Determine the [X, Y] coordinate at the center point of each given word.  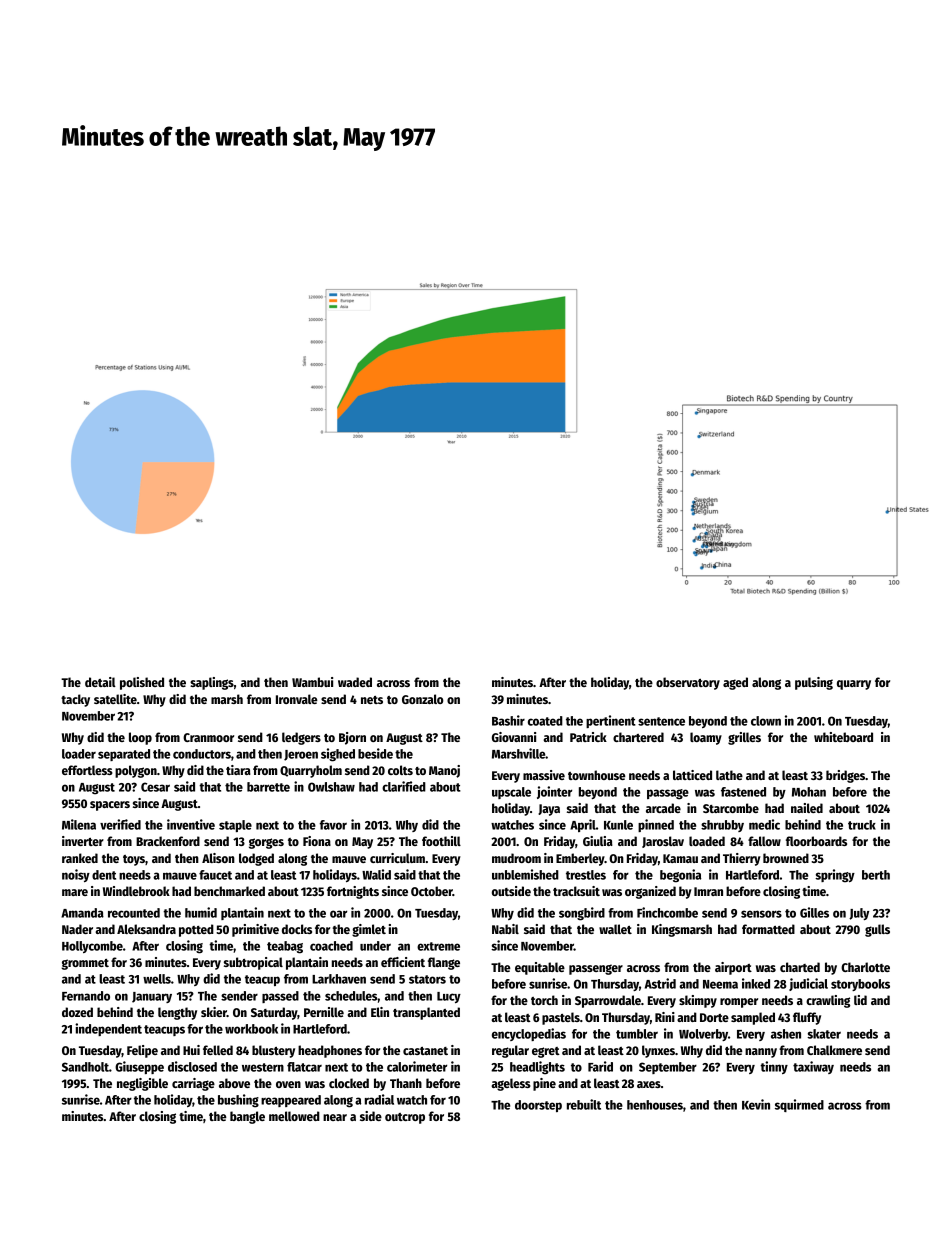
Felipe [142, 1051]
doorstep [538, 1106]
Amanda [82, 913]
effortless [87, 770]
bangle [247, 1117]
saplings [212, 683]
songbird [582, 914]
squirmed [799, 1105]
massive [544, 775]
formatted [768, 929]
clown [766, 721]
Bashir [508, 720]
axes [649, 1084]
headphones [330, 1051]
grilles [744, 738]
